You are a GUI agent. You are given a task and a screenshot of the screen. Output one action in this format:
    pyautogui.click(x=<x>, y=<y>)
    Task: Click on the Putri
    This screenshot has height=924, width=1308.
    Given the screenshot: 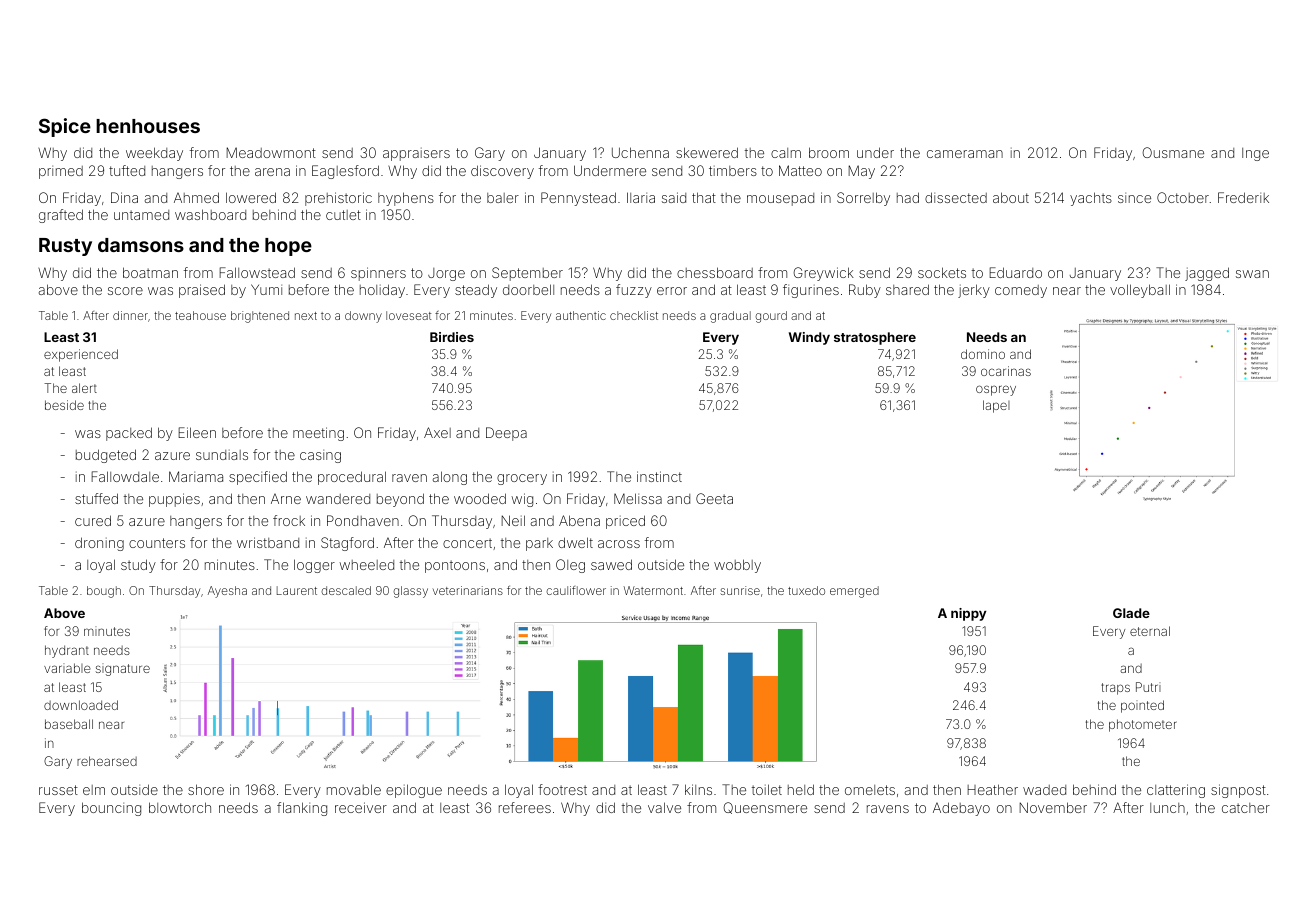 What is the action you would take?
    pyautogui.click(x=1148, y=687)
